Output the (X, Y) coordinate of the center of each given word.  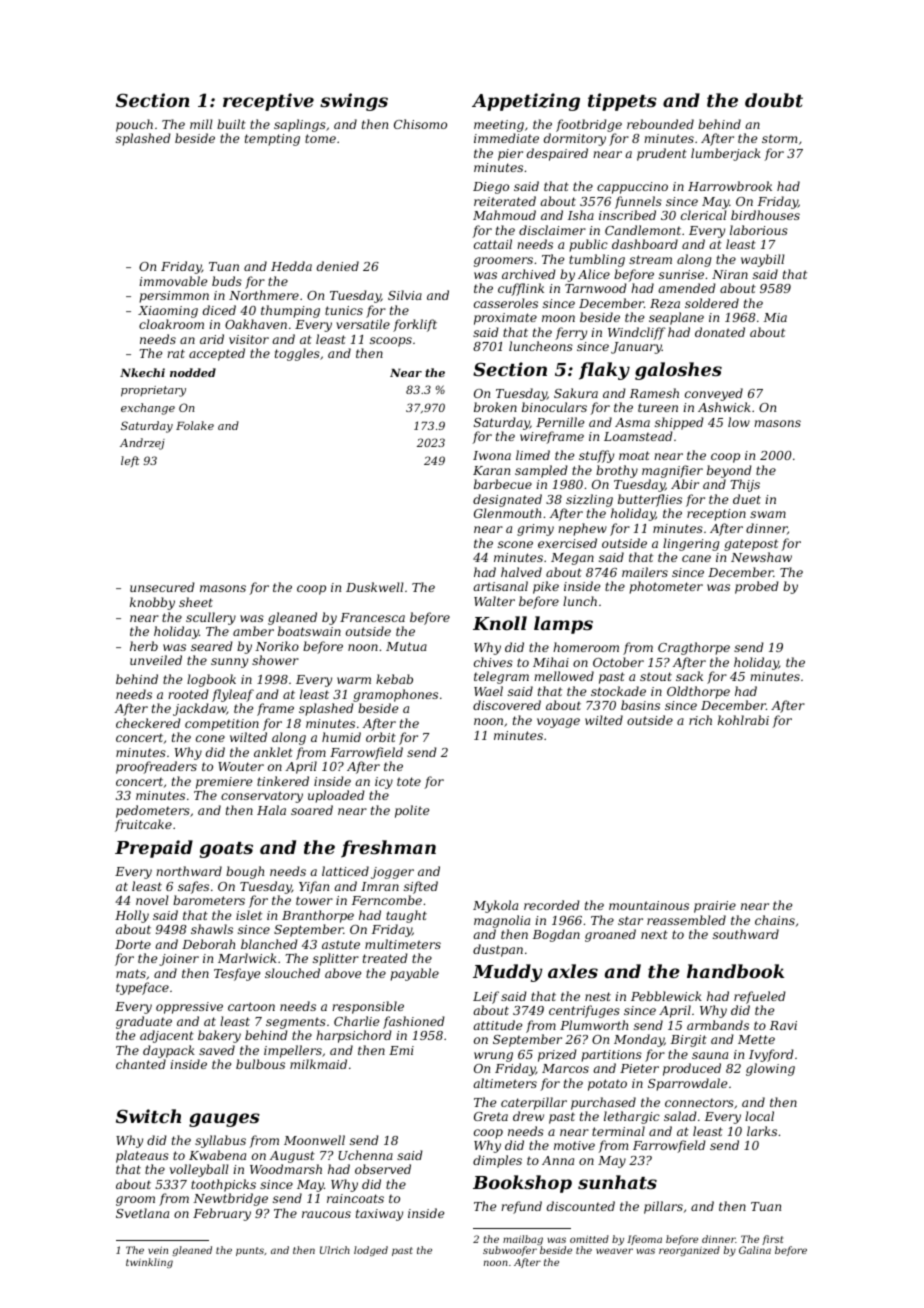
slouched (292, 973)
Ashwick (724, 407)
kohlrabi (743, 720)
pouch (134, 125)
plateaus (142, 1156)
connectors (699, 1102)
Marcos (565, 1068)
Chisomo (420, 124)
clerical (704, 215)
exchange (148, 409)
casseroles (506, 303)
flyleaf (233, 695)
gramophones (395, 695)
